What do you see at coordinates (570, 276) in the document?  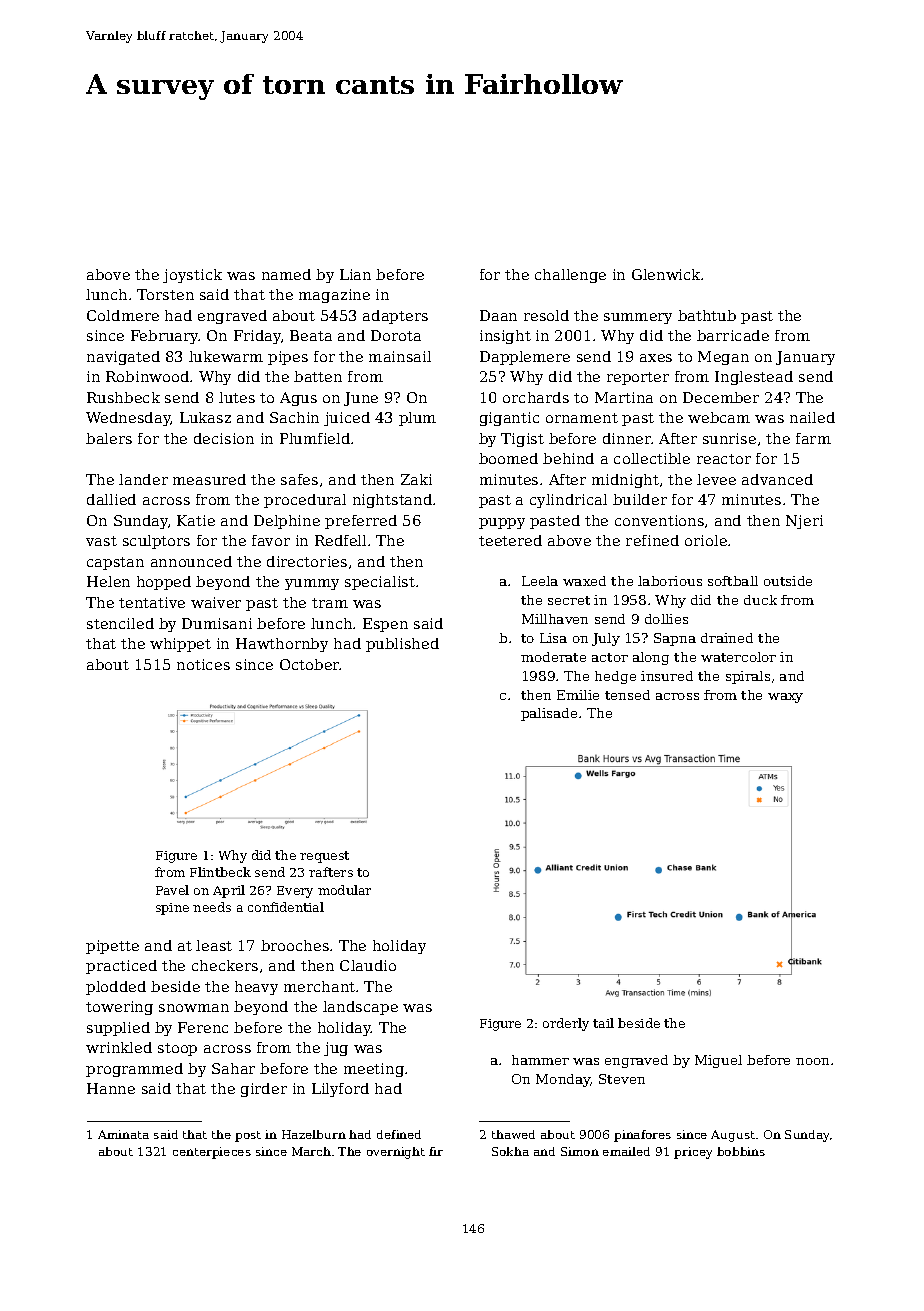 I see `challenge` at bounding box center [570, 276].
